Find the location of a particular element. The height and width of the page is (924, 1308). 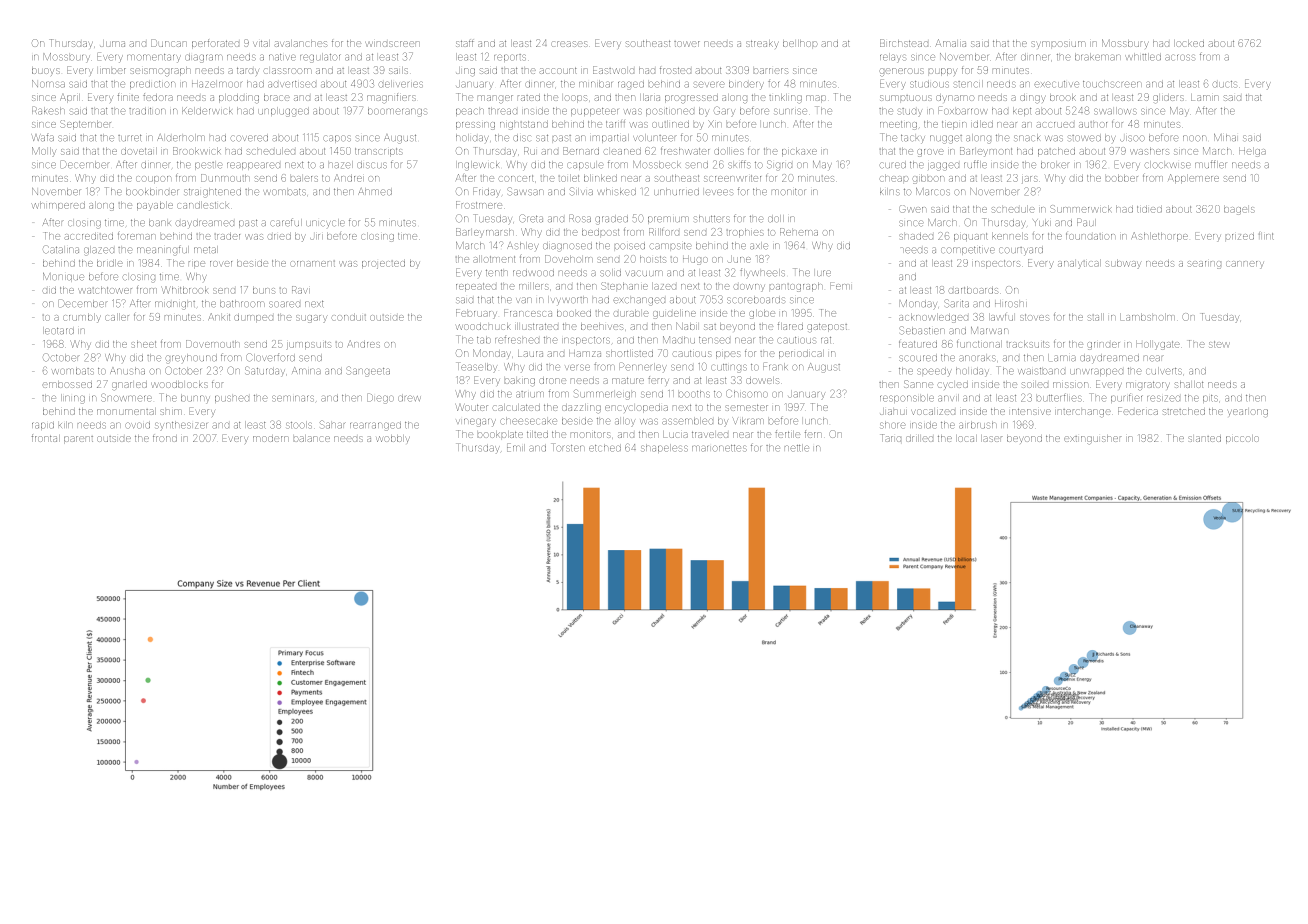

Lambsholm is located at coordinates (1147, 317).
